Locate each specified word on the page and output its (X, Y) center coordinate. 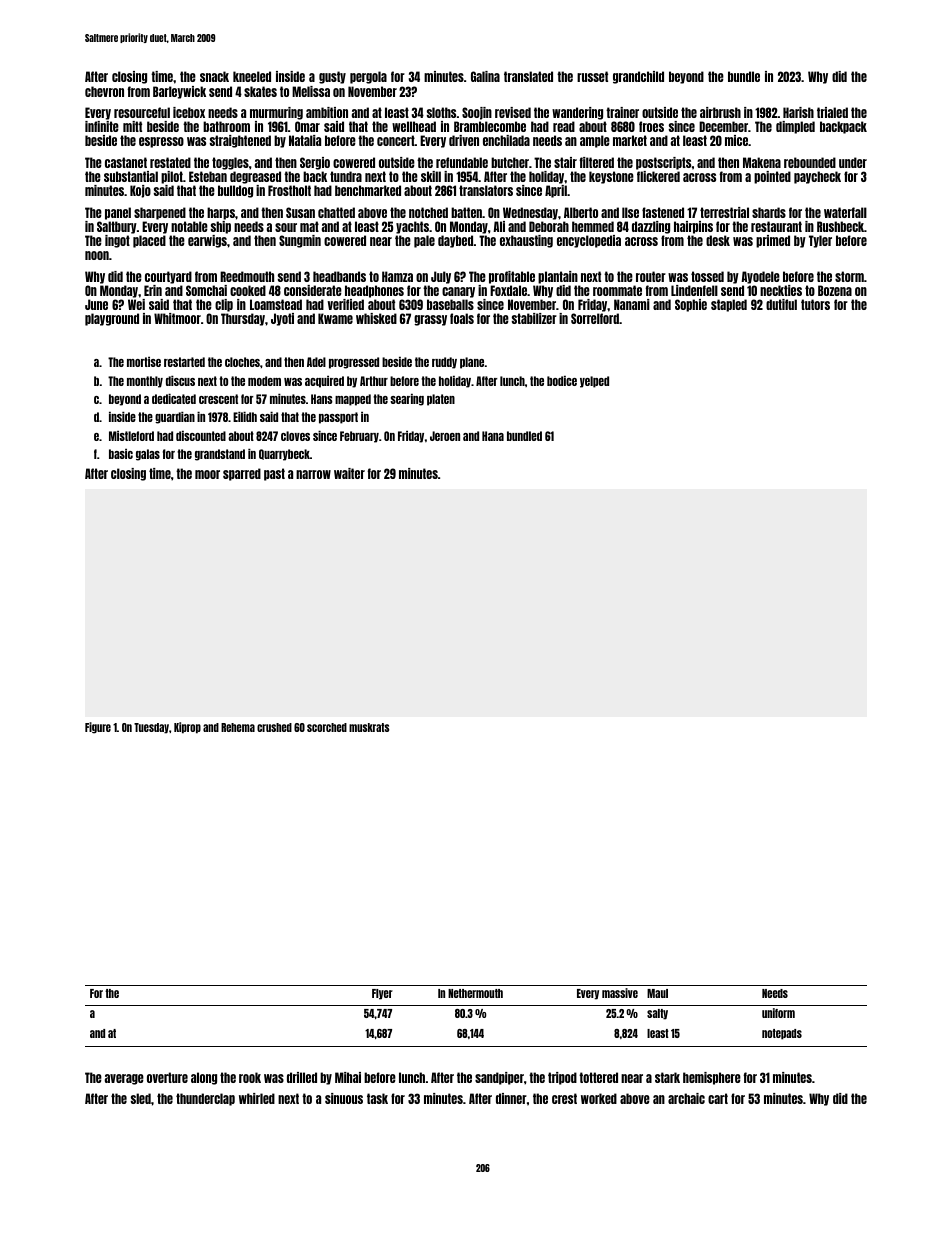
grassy (430, 320)
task (377, 1098)
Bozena (835, 290)
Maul (657, 993)
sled (141, 1098)
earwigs (207, 241)
